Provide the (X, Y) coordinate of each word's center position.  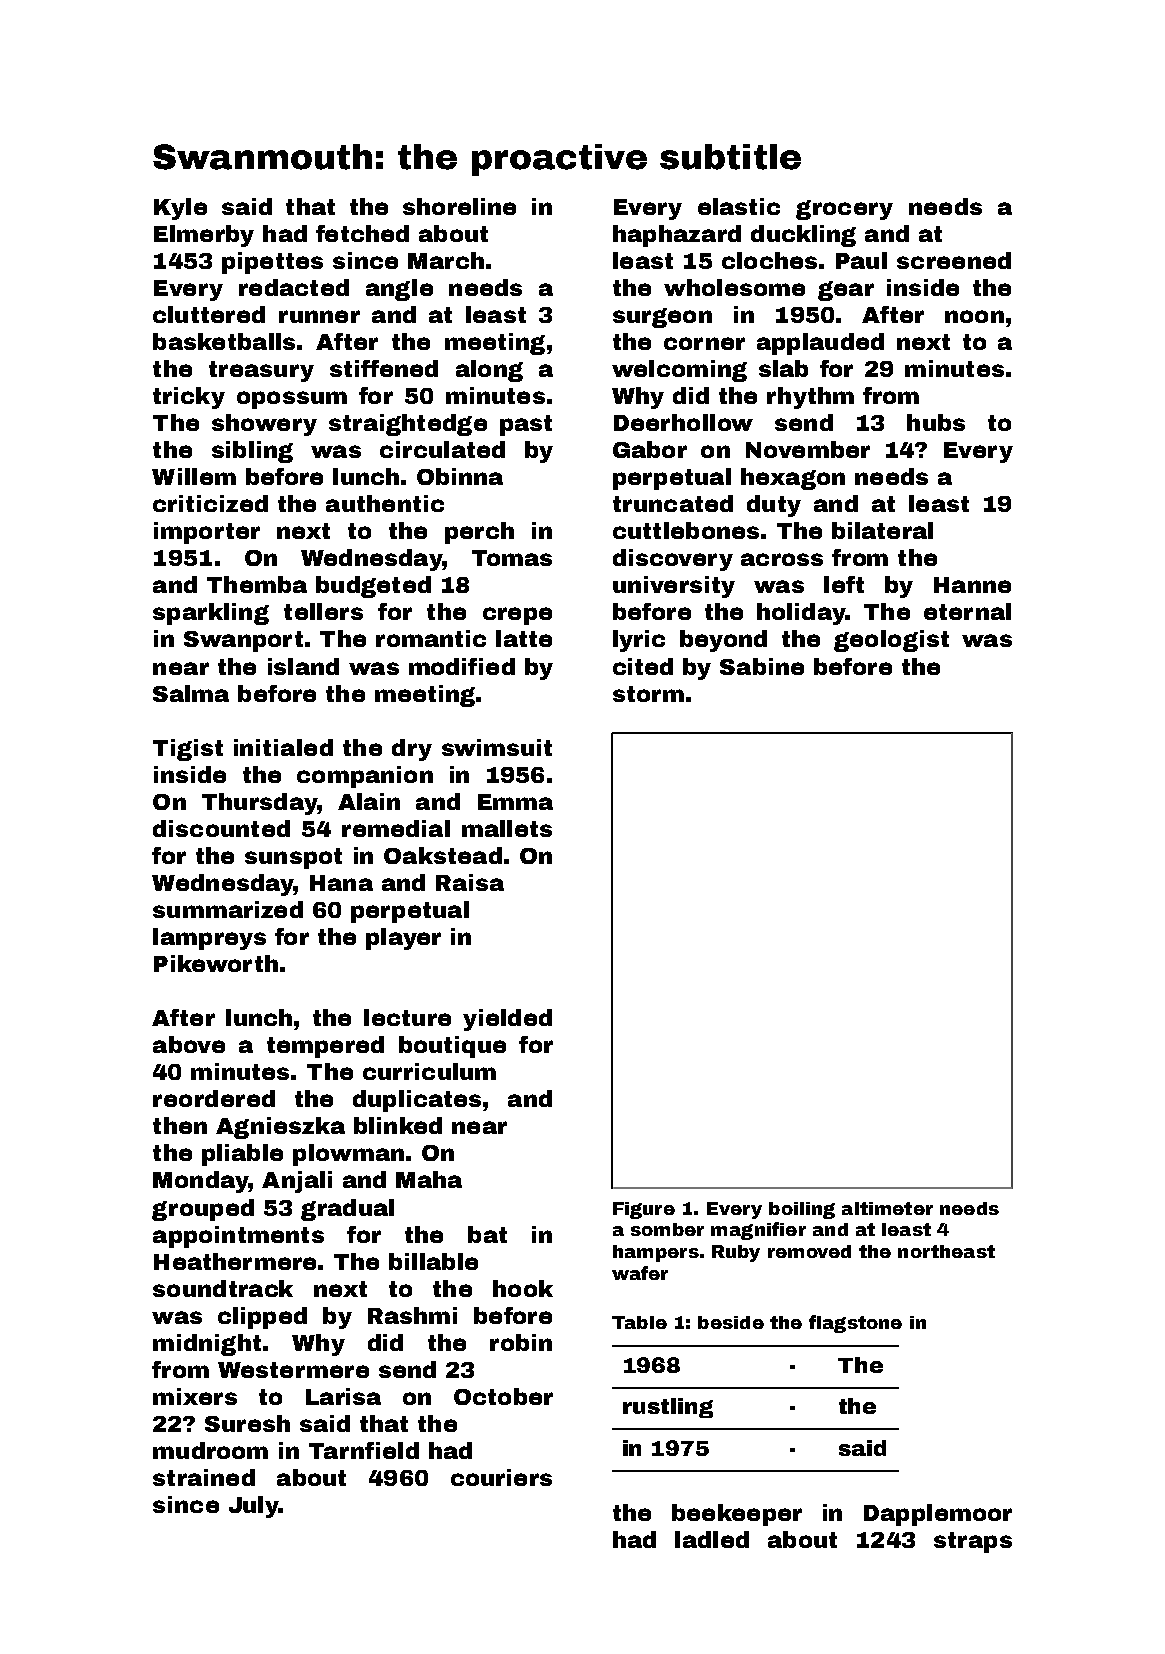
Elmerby (204, 236)
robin (521, 1342)
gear (846, 291)
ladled (712, 1539)
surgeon (662, 318)
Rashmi (412, 1315)
